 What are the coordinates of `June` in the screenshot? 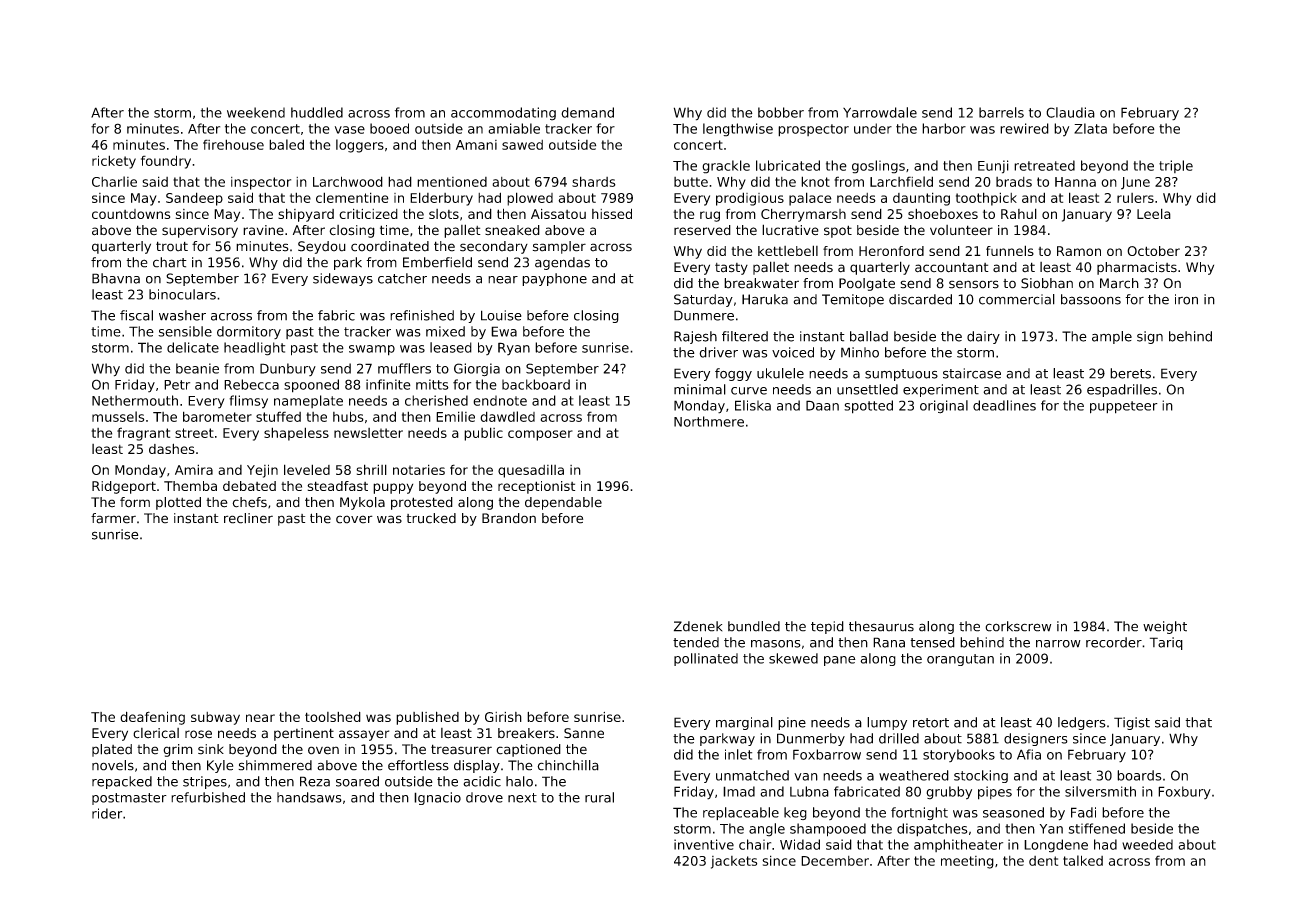 It's located at (1135, 183).
